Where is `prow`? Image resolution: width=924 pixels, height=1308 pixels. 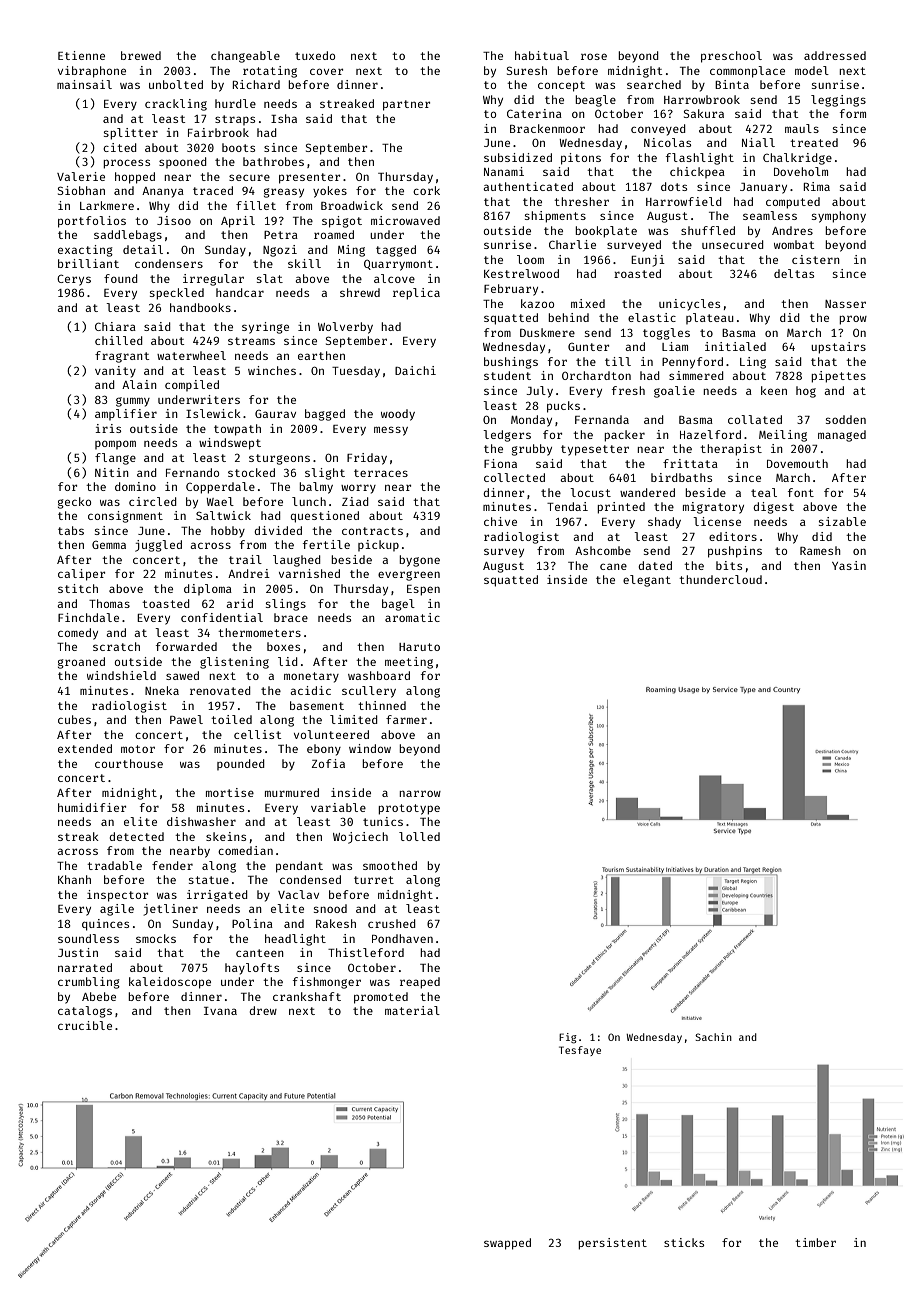
prow is located at coordinates (853, 320).
